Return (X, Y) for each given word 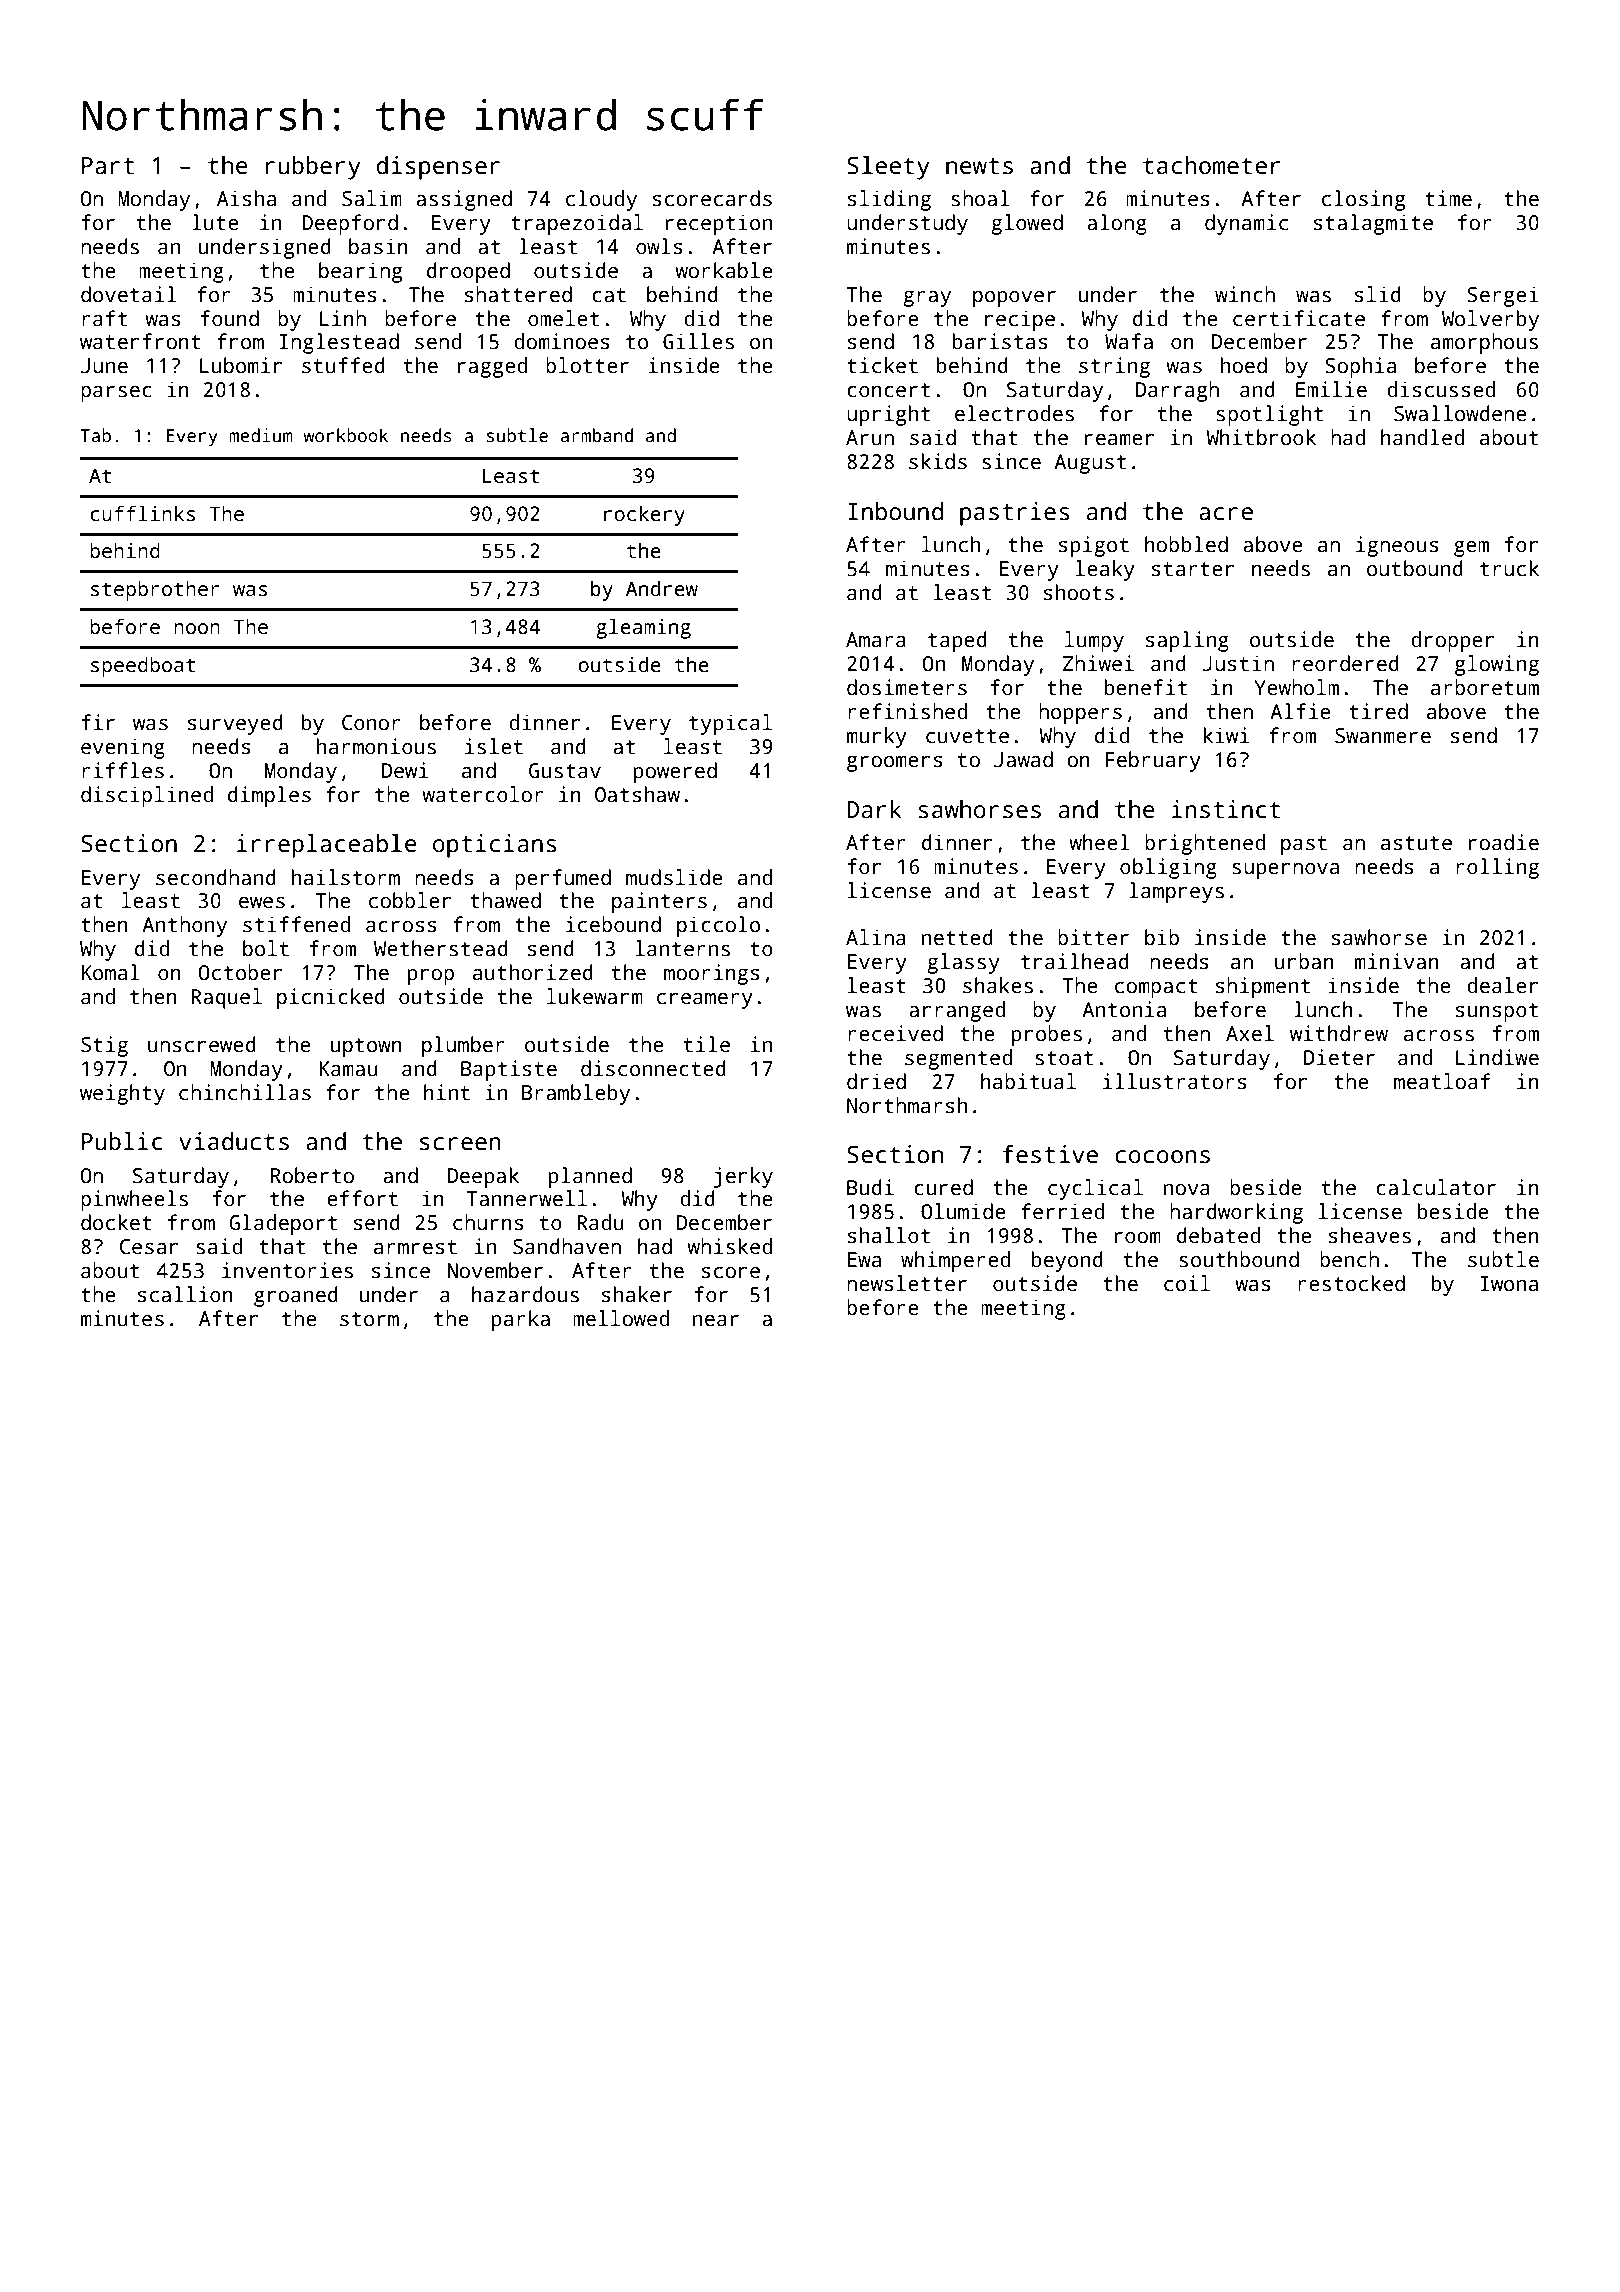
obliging (1168, 868)
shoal (980, 198)
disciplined (147, 796)
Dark (874, 809)
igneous (1397, 546)
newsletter (907, 1283)
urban (1304, 961)
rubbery (312, 168)
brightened (1205, 844)
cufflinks (142, 513)
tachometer (1212, 165)
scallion (185, 1294)
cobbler (410, 900)
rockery (644, 515)
